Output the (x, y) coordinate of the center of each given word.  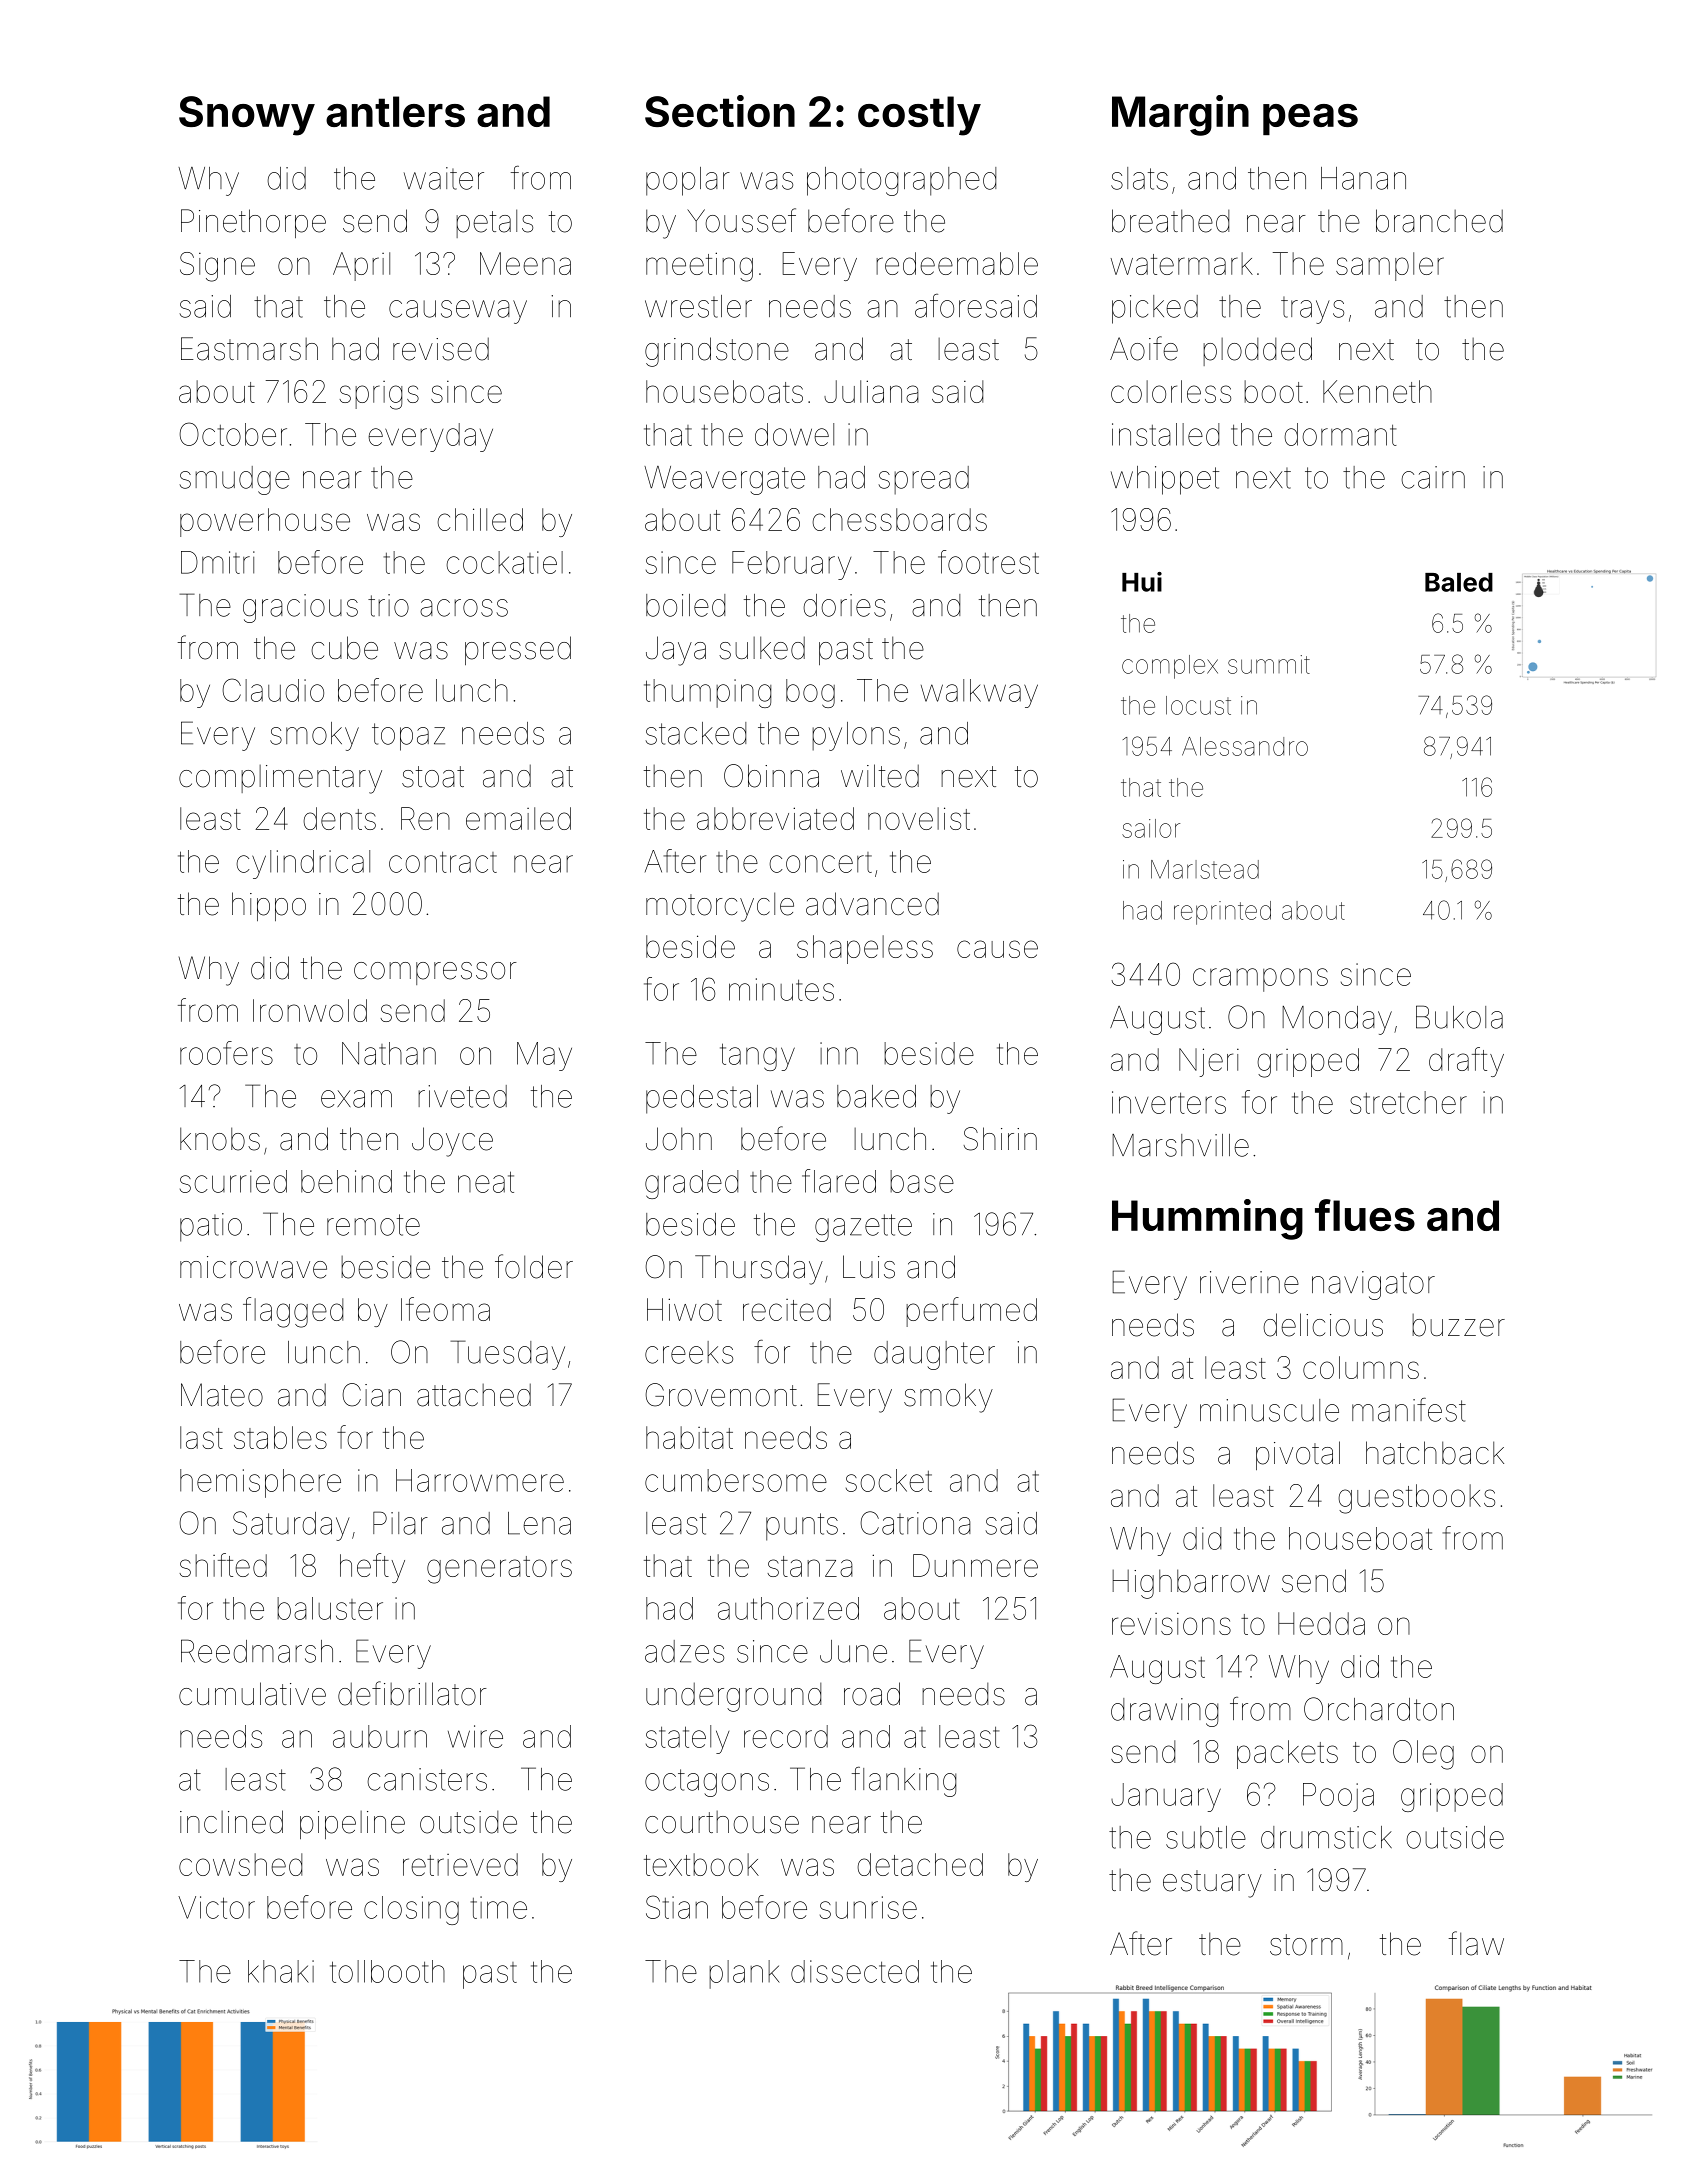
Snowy (247, 116)
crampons (1260, 980)
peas (1310, 119)
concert (820, 862)
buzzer (1458, 1325)
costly (919, 116)
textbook (701, 1864)
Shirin (1000, 1139)
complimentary (280, 779)
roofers (226, 1053)
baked (876, 1096)
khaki (281, 1971)
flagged (293, 1312)
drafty (1466, 1062)
